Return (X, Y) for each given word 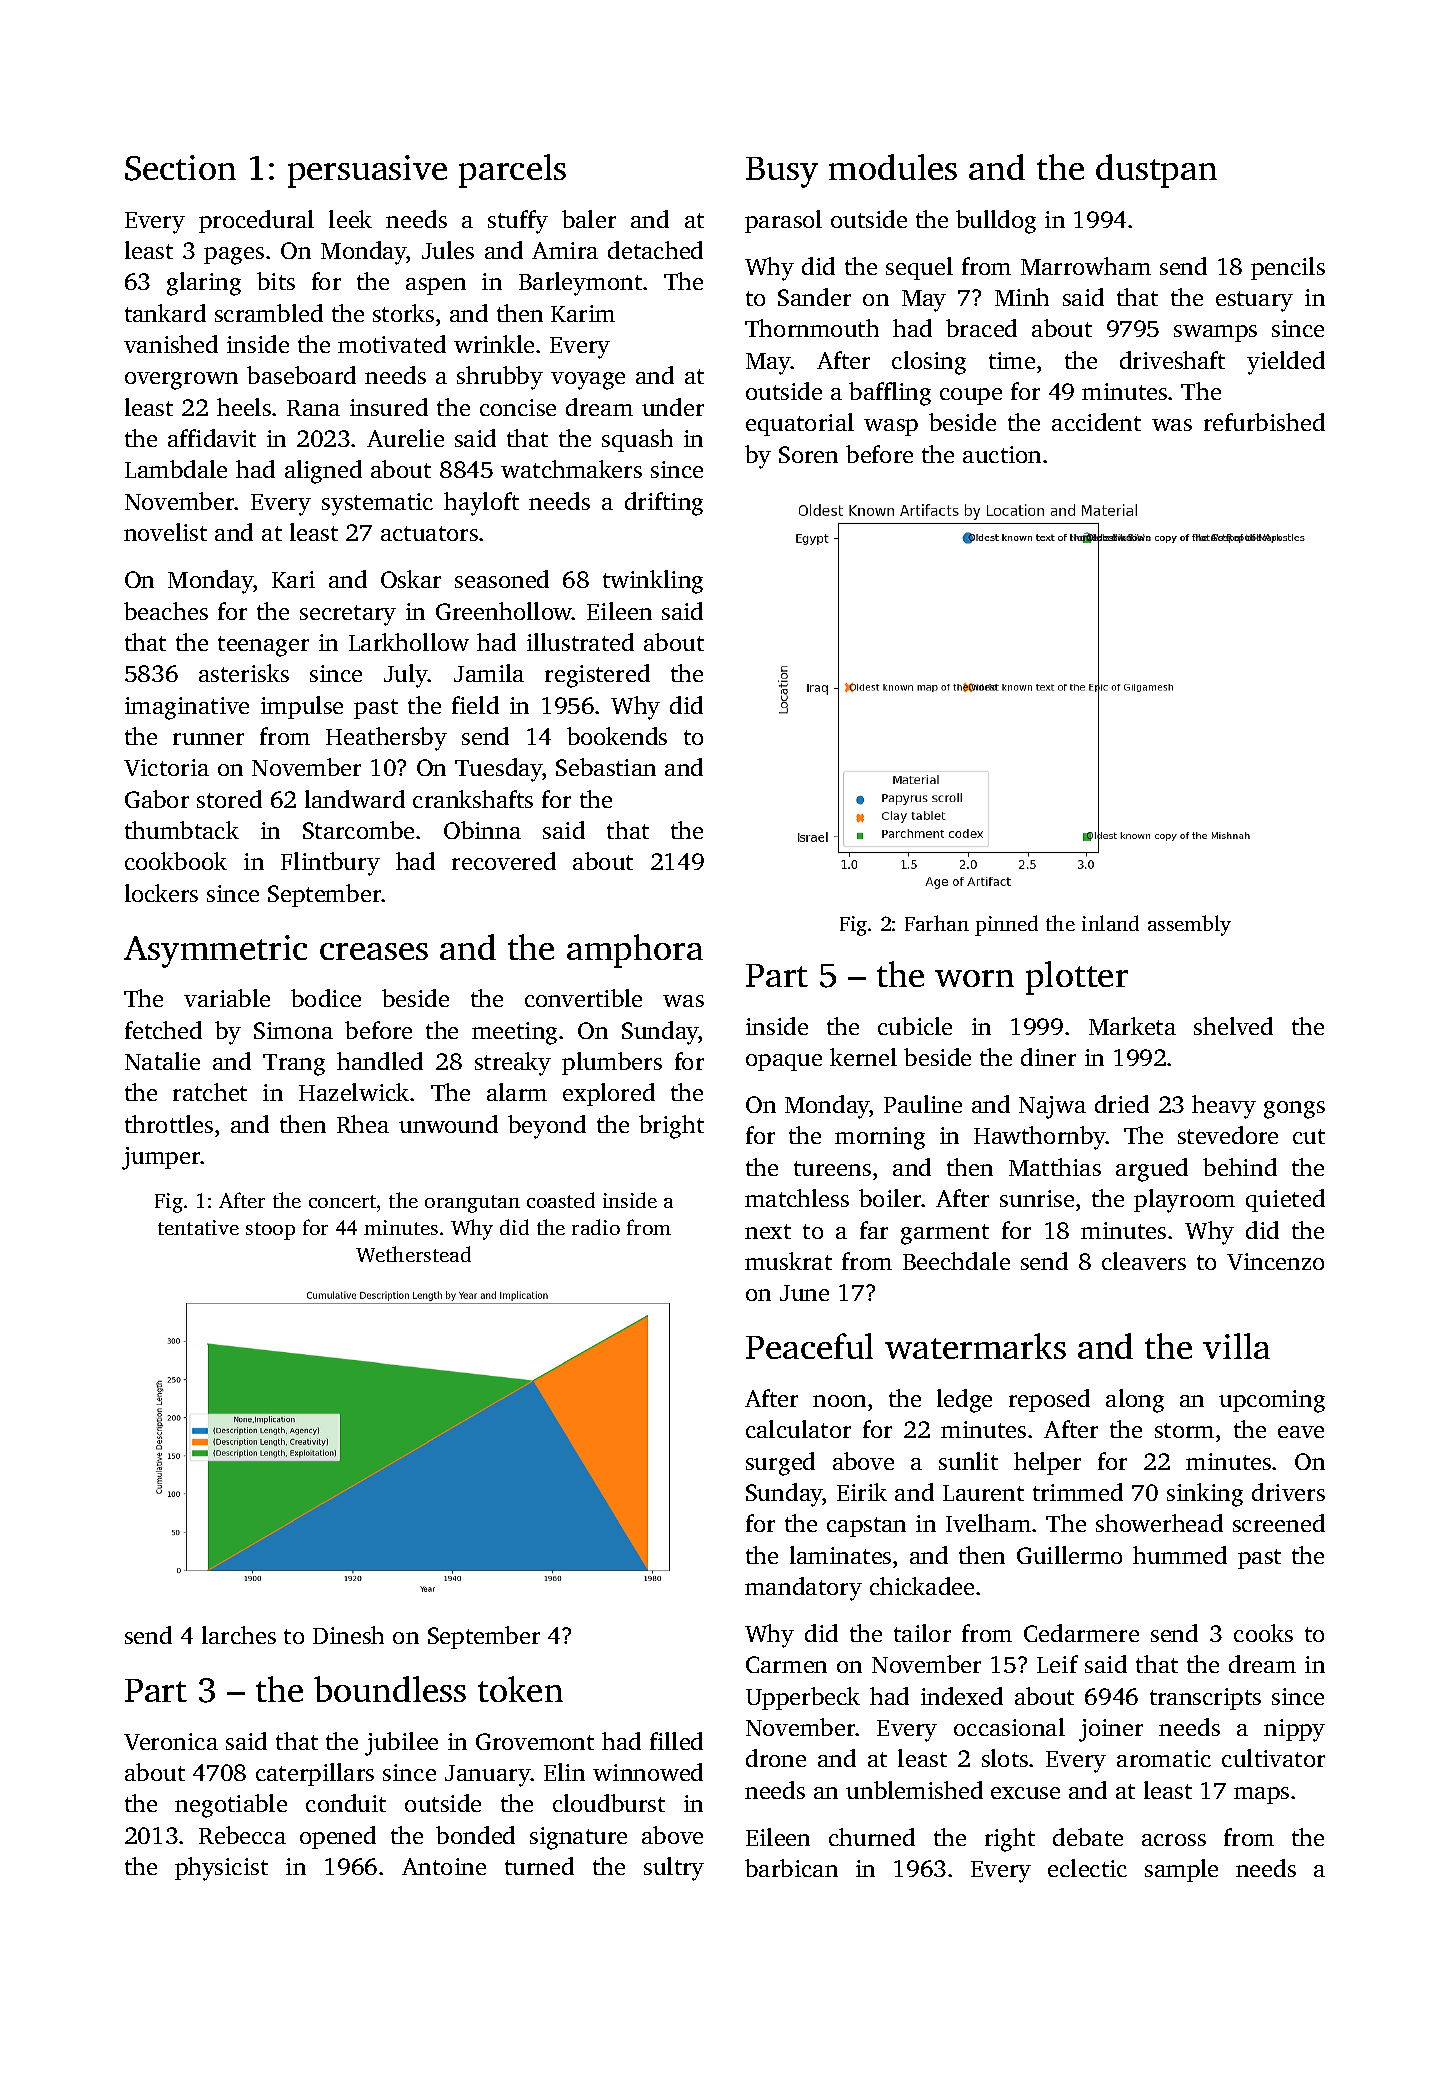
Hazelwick (354, 1092)
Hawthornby (1040, 1138)
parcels (512, 171)
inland (1110, 923)
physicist (221, 1869)
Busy (782, 172)
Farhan (937, 923)
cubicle (915, 1026)
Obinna (482, 830)
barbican (791, 1868)
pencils (1288, 268)
